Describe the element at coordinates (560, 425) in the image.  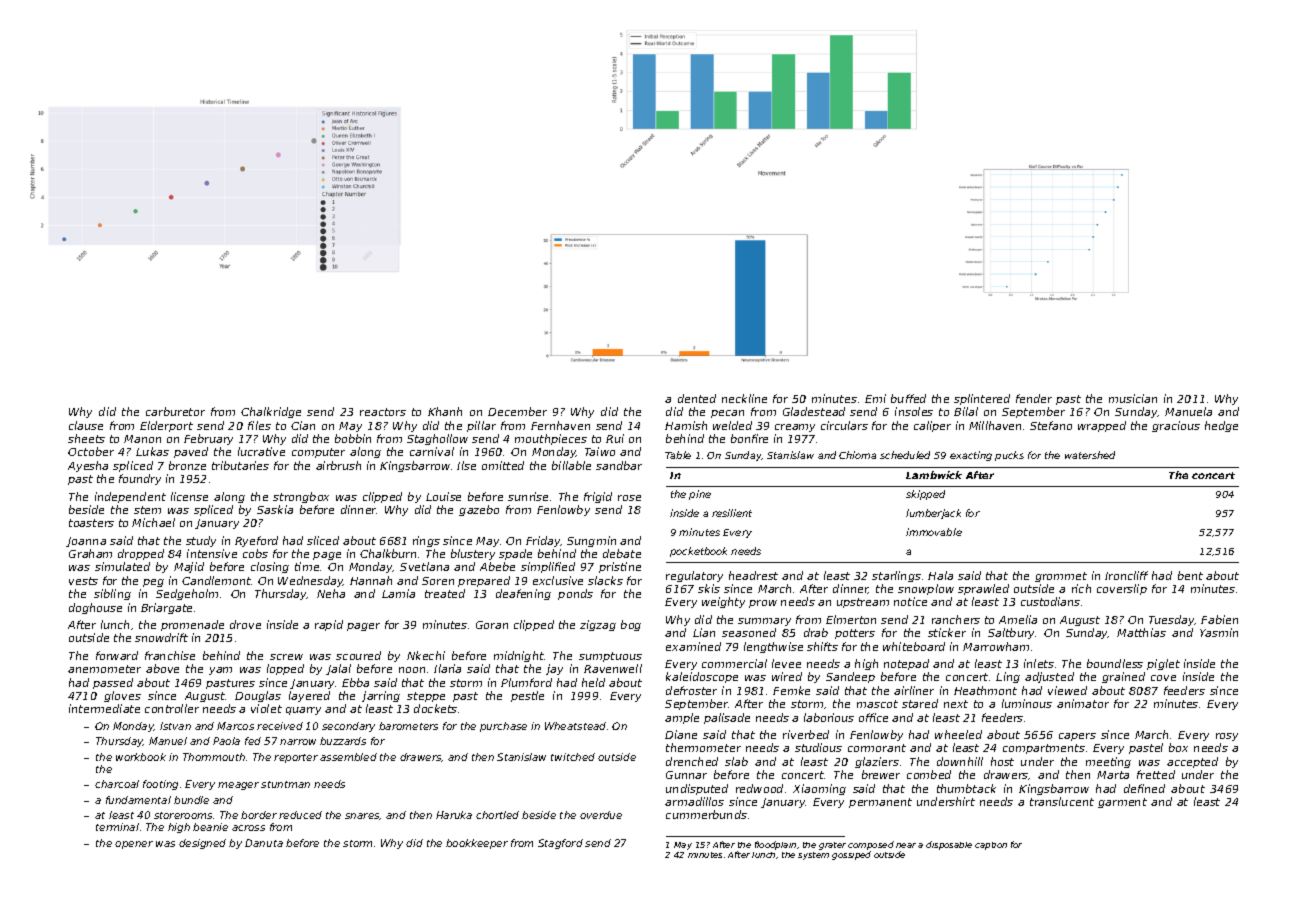
I see `Fernhaven` at that location.
